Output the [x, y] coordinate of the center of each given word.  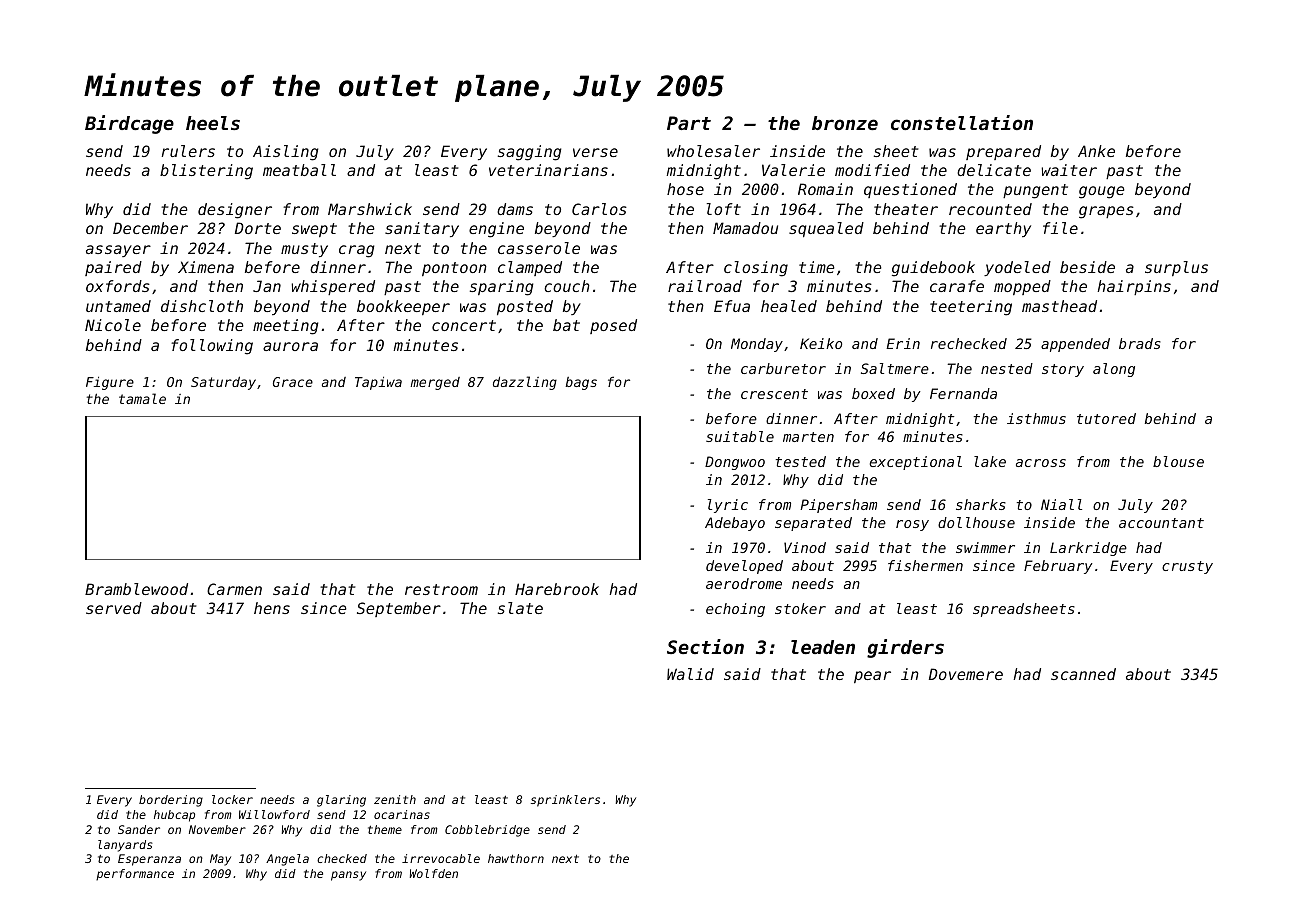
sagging [530, 153]
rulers [188, 151]
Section [705, 646]
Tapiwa [378, 383]
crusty [1187, 567]
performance [135, 875]
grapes [1106, 212]
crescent [774, 394]
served [114, 608]
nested [1007, 368]
